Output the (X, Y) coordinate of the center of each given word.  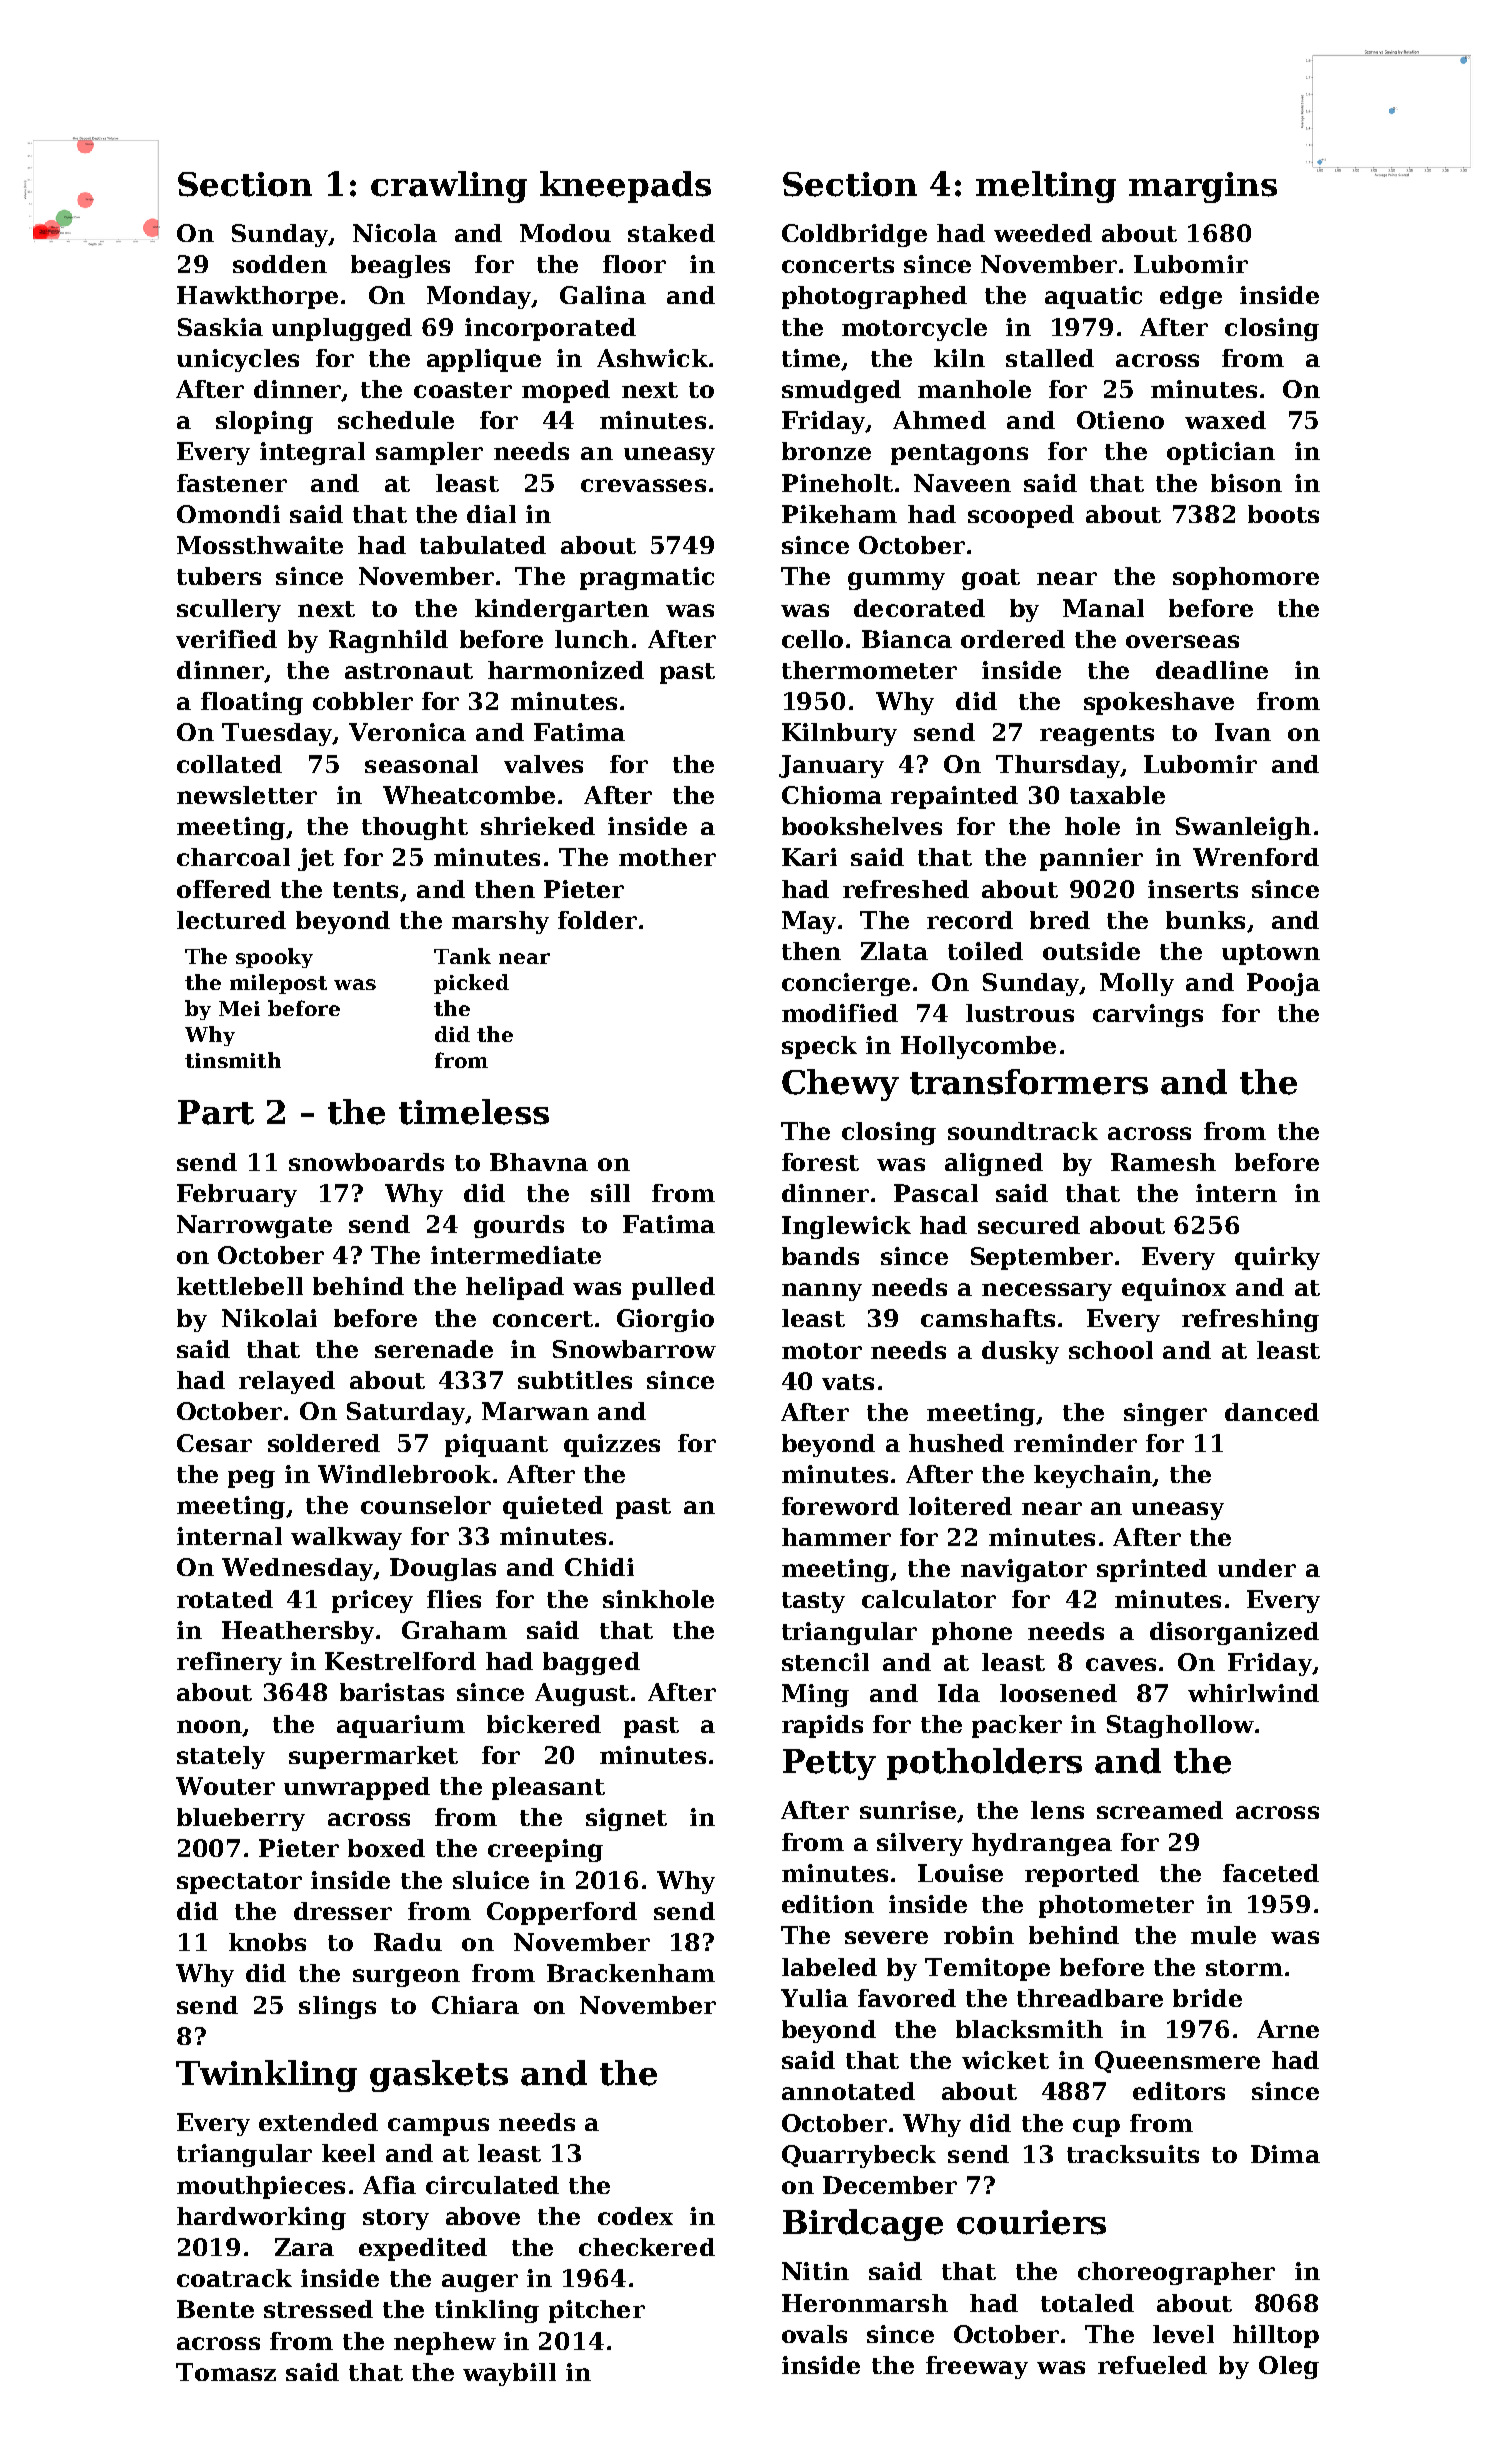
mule (1223, 1935)
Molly (1137, 984)
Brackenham (631, 1973)
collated (229, 764)
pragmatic (647, 578)
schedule (396, 420)
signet (626, 1819)
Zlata (894, 951)
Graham (454, 1630)
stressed (318, 2309)
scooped (1021, 516)
